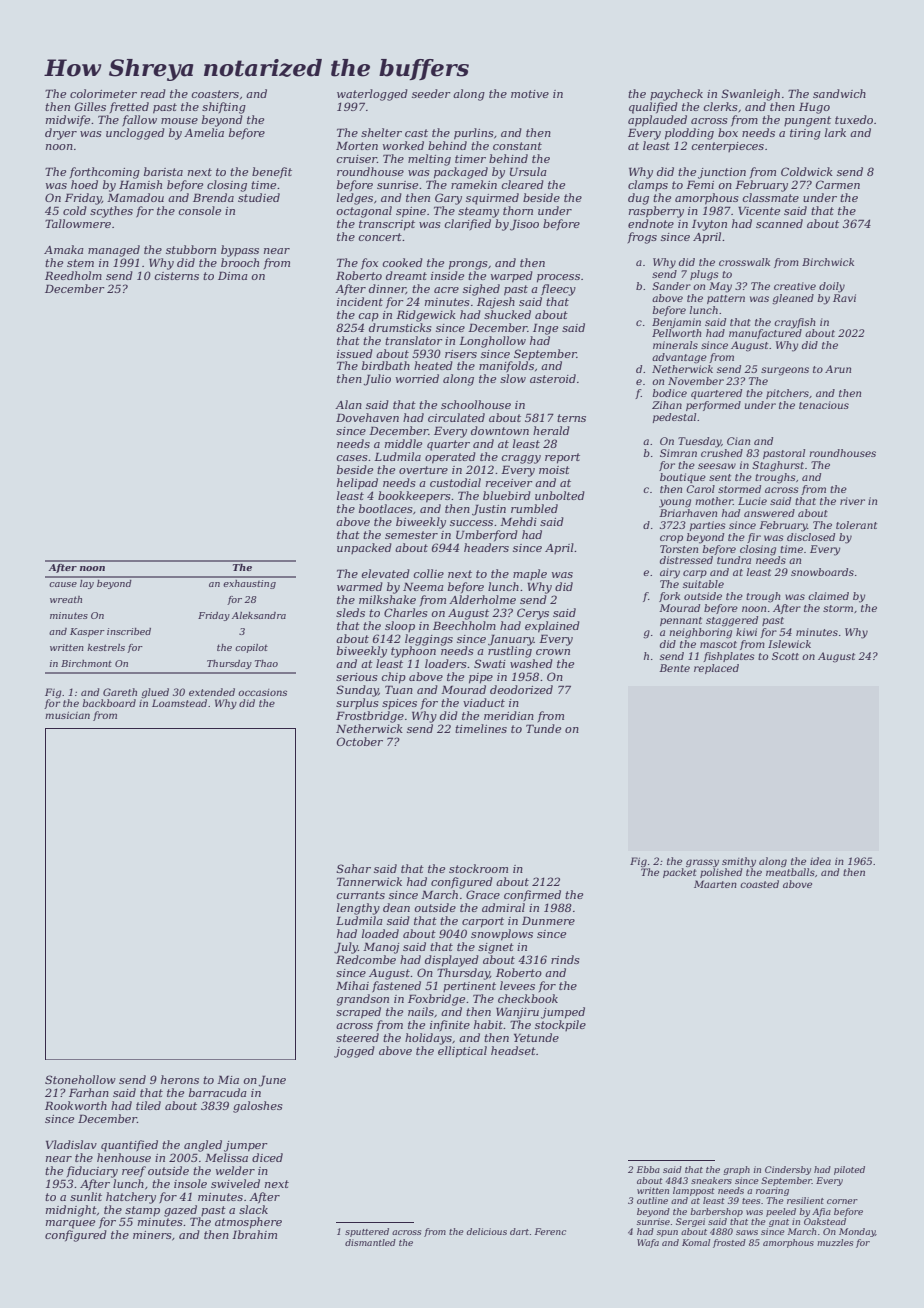 The height and width of the screenshot is (1308, 924). What do you see at coordinates (462, 1052) in the screenshot?
I see `elliptical` at bounding box center [462, 1052].
